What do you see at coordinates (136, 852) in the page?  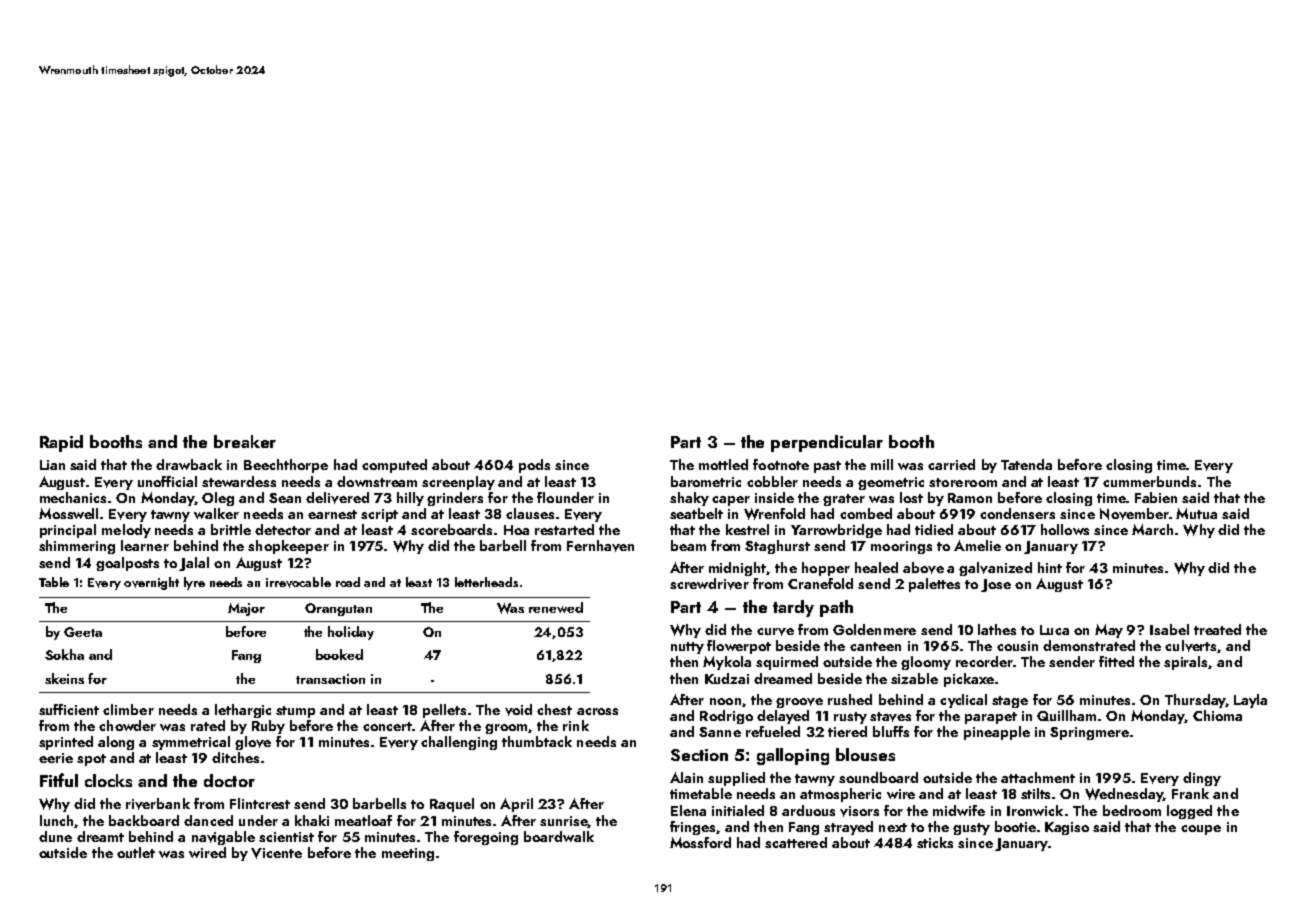 I see `outlet` at bounding box center [136, 852].
